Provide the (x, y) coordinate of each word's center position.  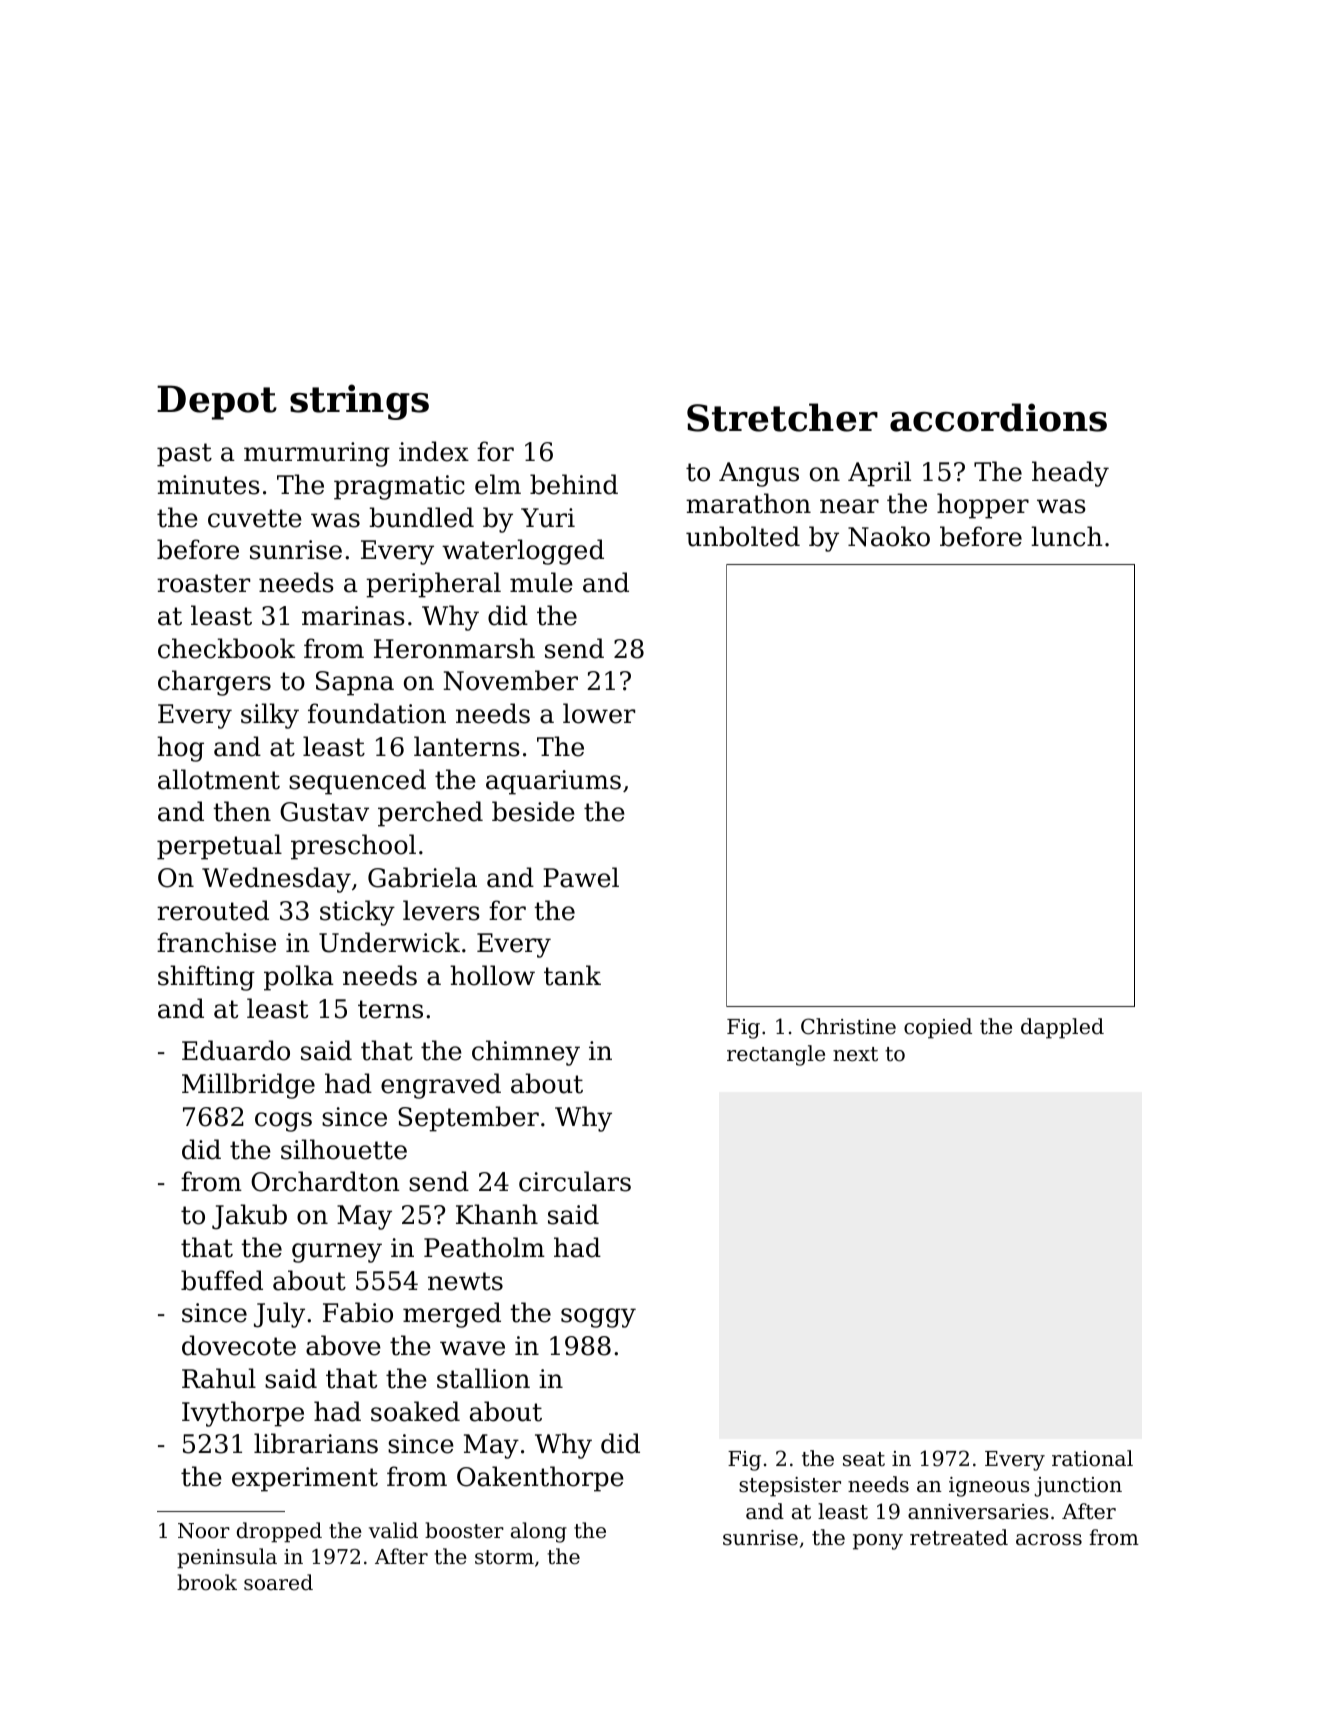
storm (504, 1557)
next (855, 1054)
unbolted (743, 536)
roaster (203, 583)
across (1049, 1540)
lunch (1067, 536)
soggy (598, 1318)
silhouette (344, 1149)
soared (278, 1582)
